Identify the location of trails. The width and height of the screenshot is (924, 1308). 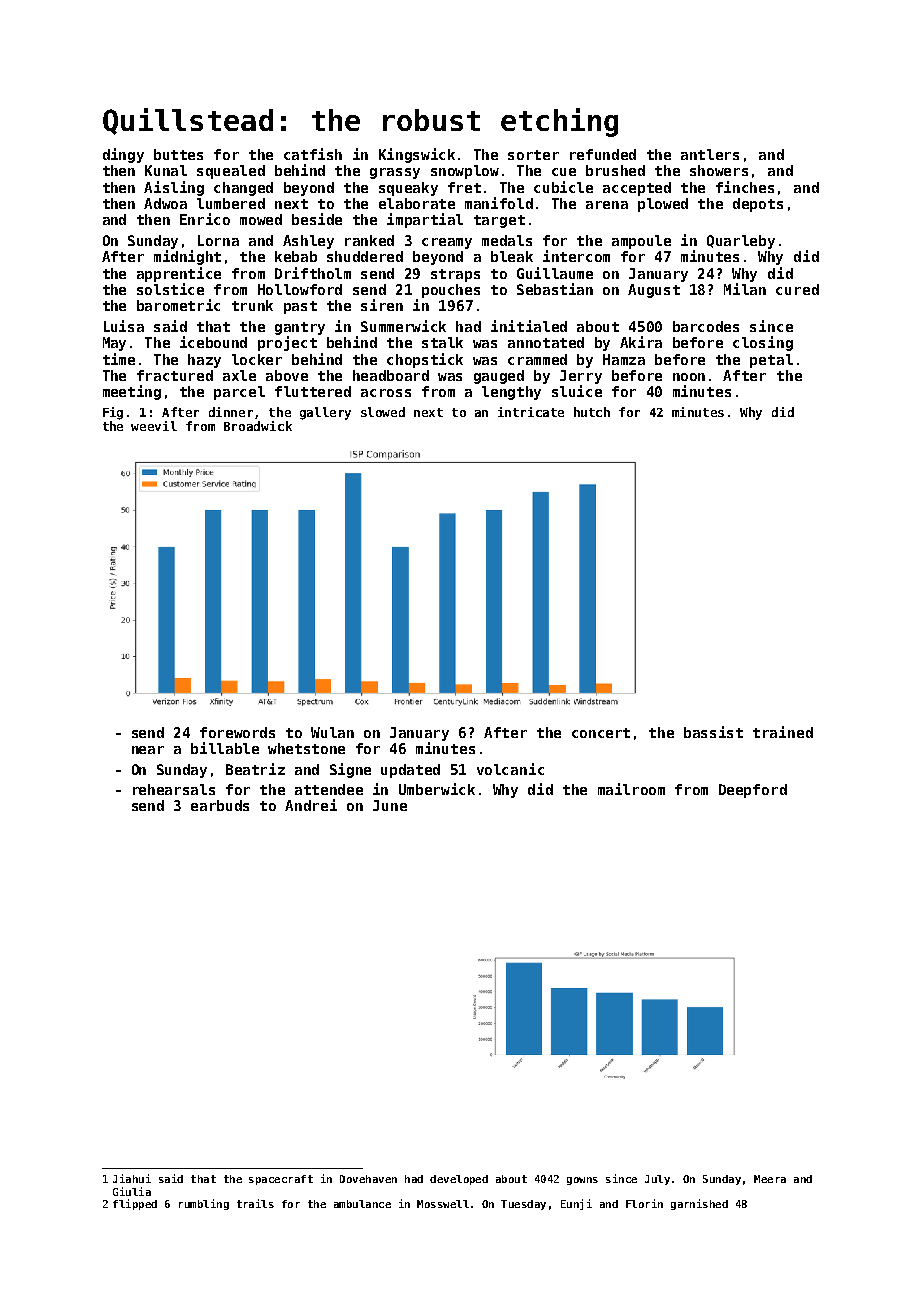
(255, 1203).
